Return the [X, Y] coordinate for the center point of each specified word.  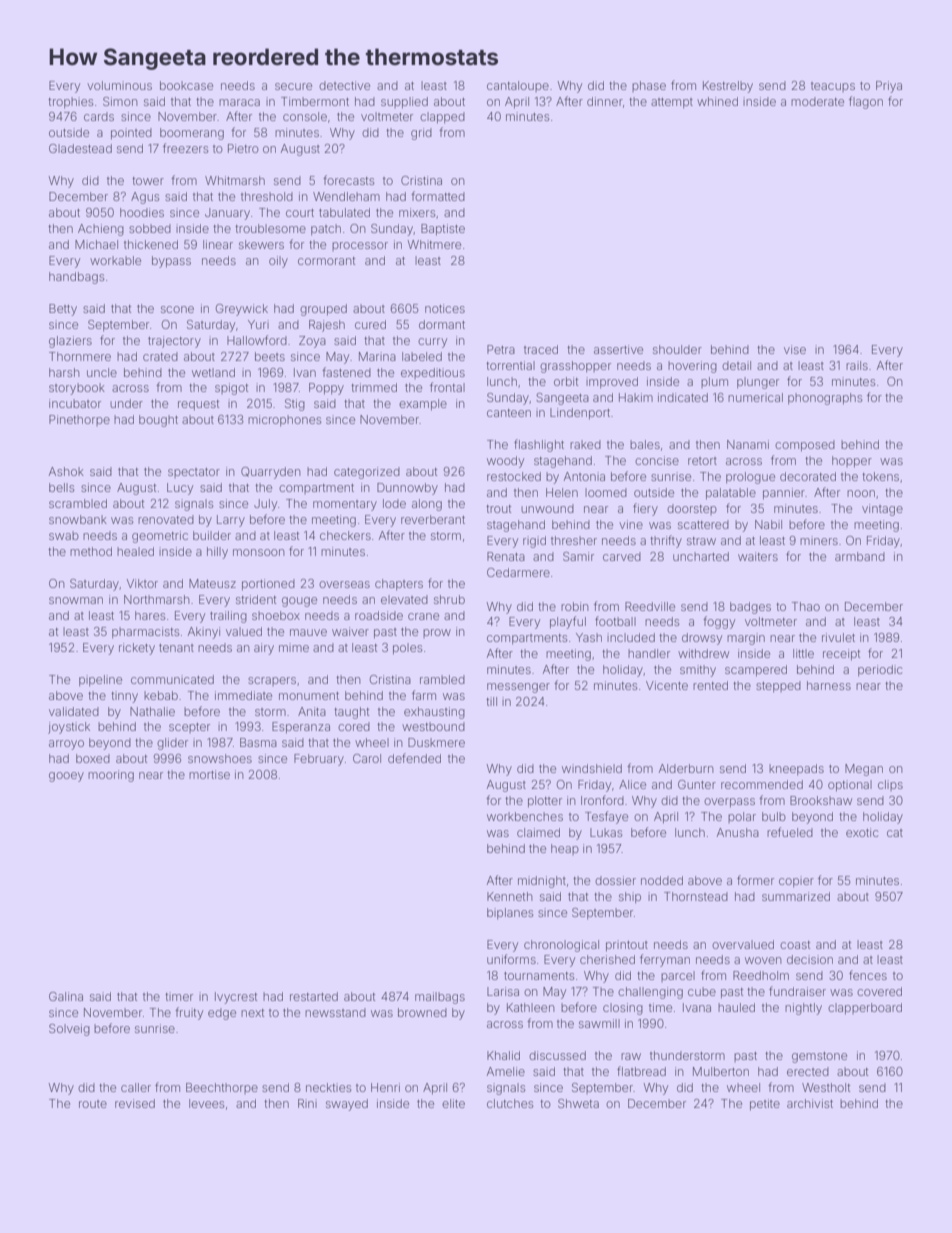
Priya [889, 87]
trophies [70, 103]
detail [736, 365]
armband [860, 556]
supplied [404, 103]
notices [445, 308]
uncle [102, 372]
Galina [66, 996]
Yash [589, 637]
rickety [137, 649]
